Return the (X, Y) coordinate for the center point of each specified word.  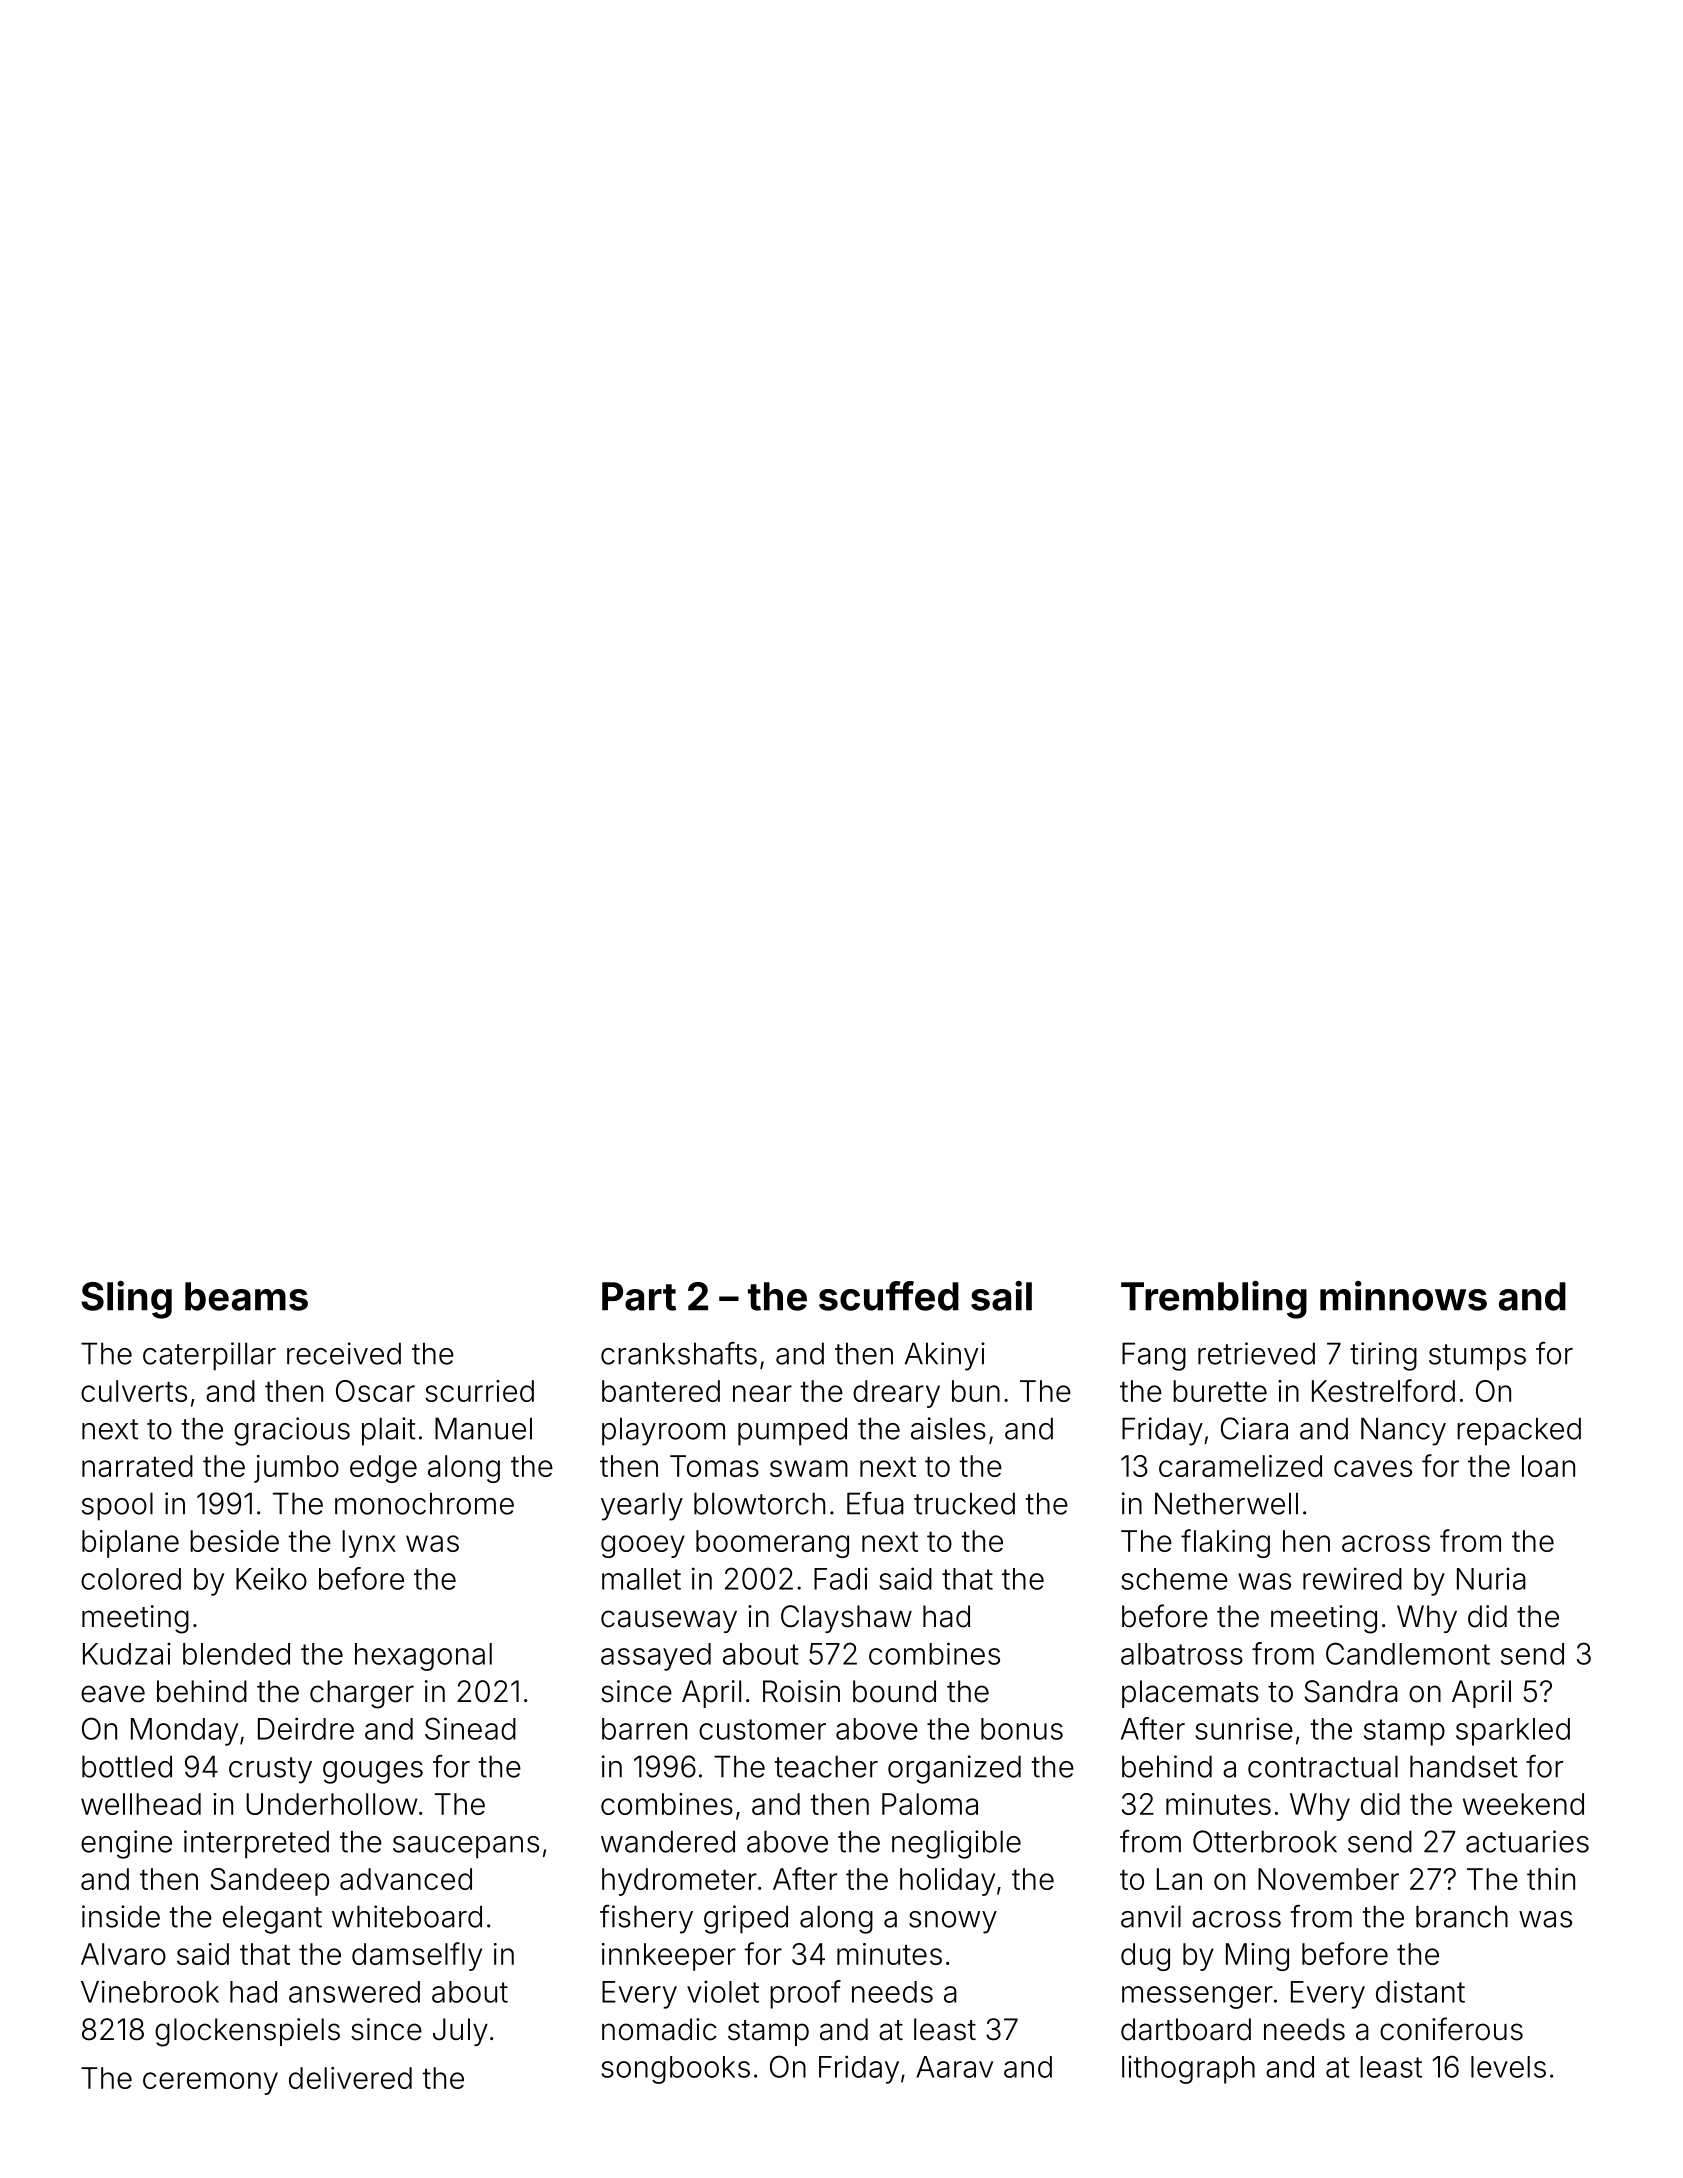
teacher (826, 1766)
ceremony (210, 2083)
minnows (1403, 1296)
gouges (373, 1772)
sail (1001, 1296)
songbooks (675, 2070)
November (1328, 1879)
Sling (126, 1300)
